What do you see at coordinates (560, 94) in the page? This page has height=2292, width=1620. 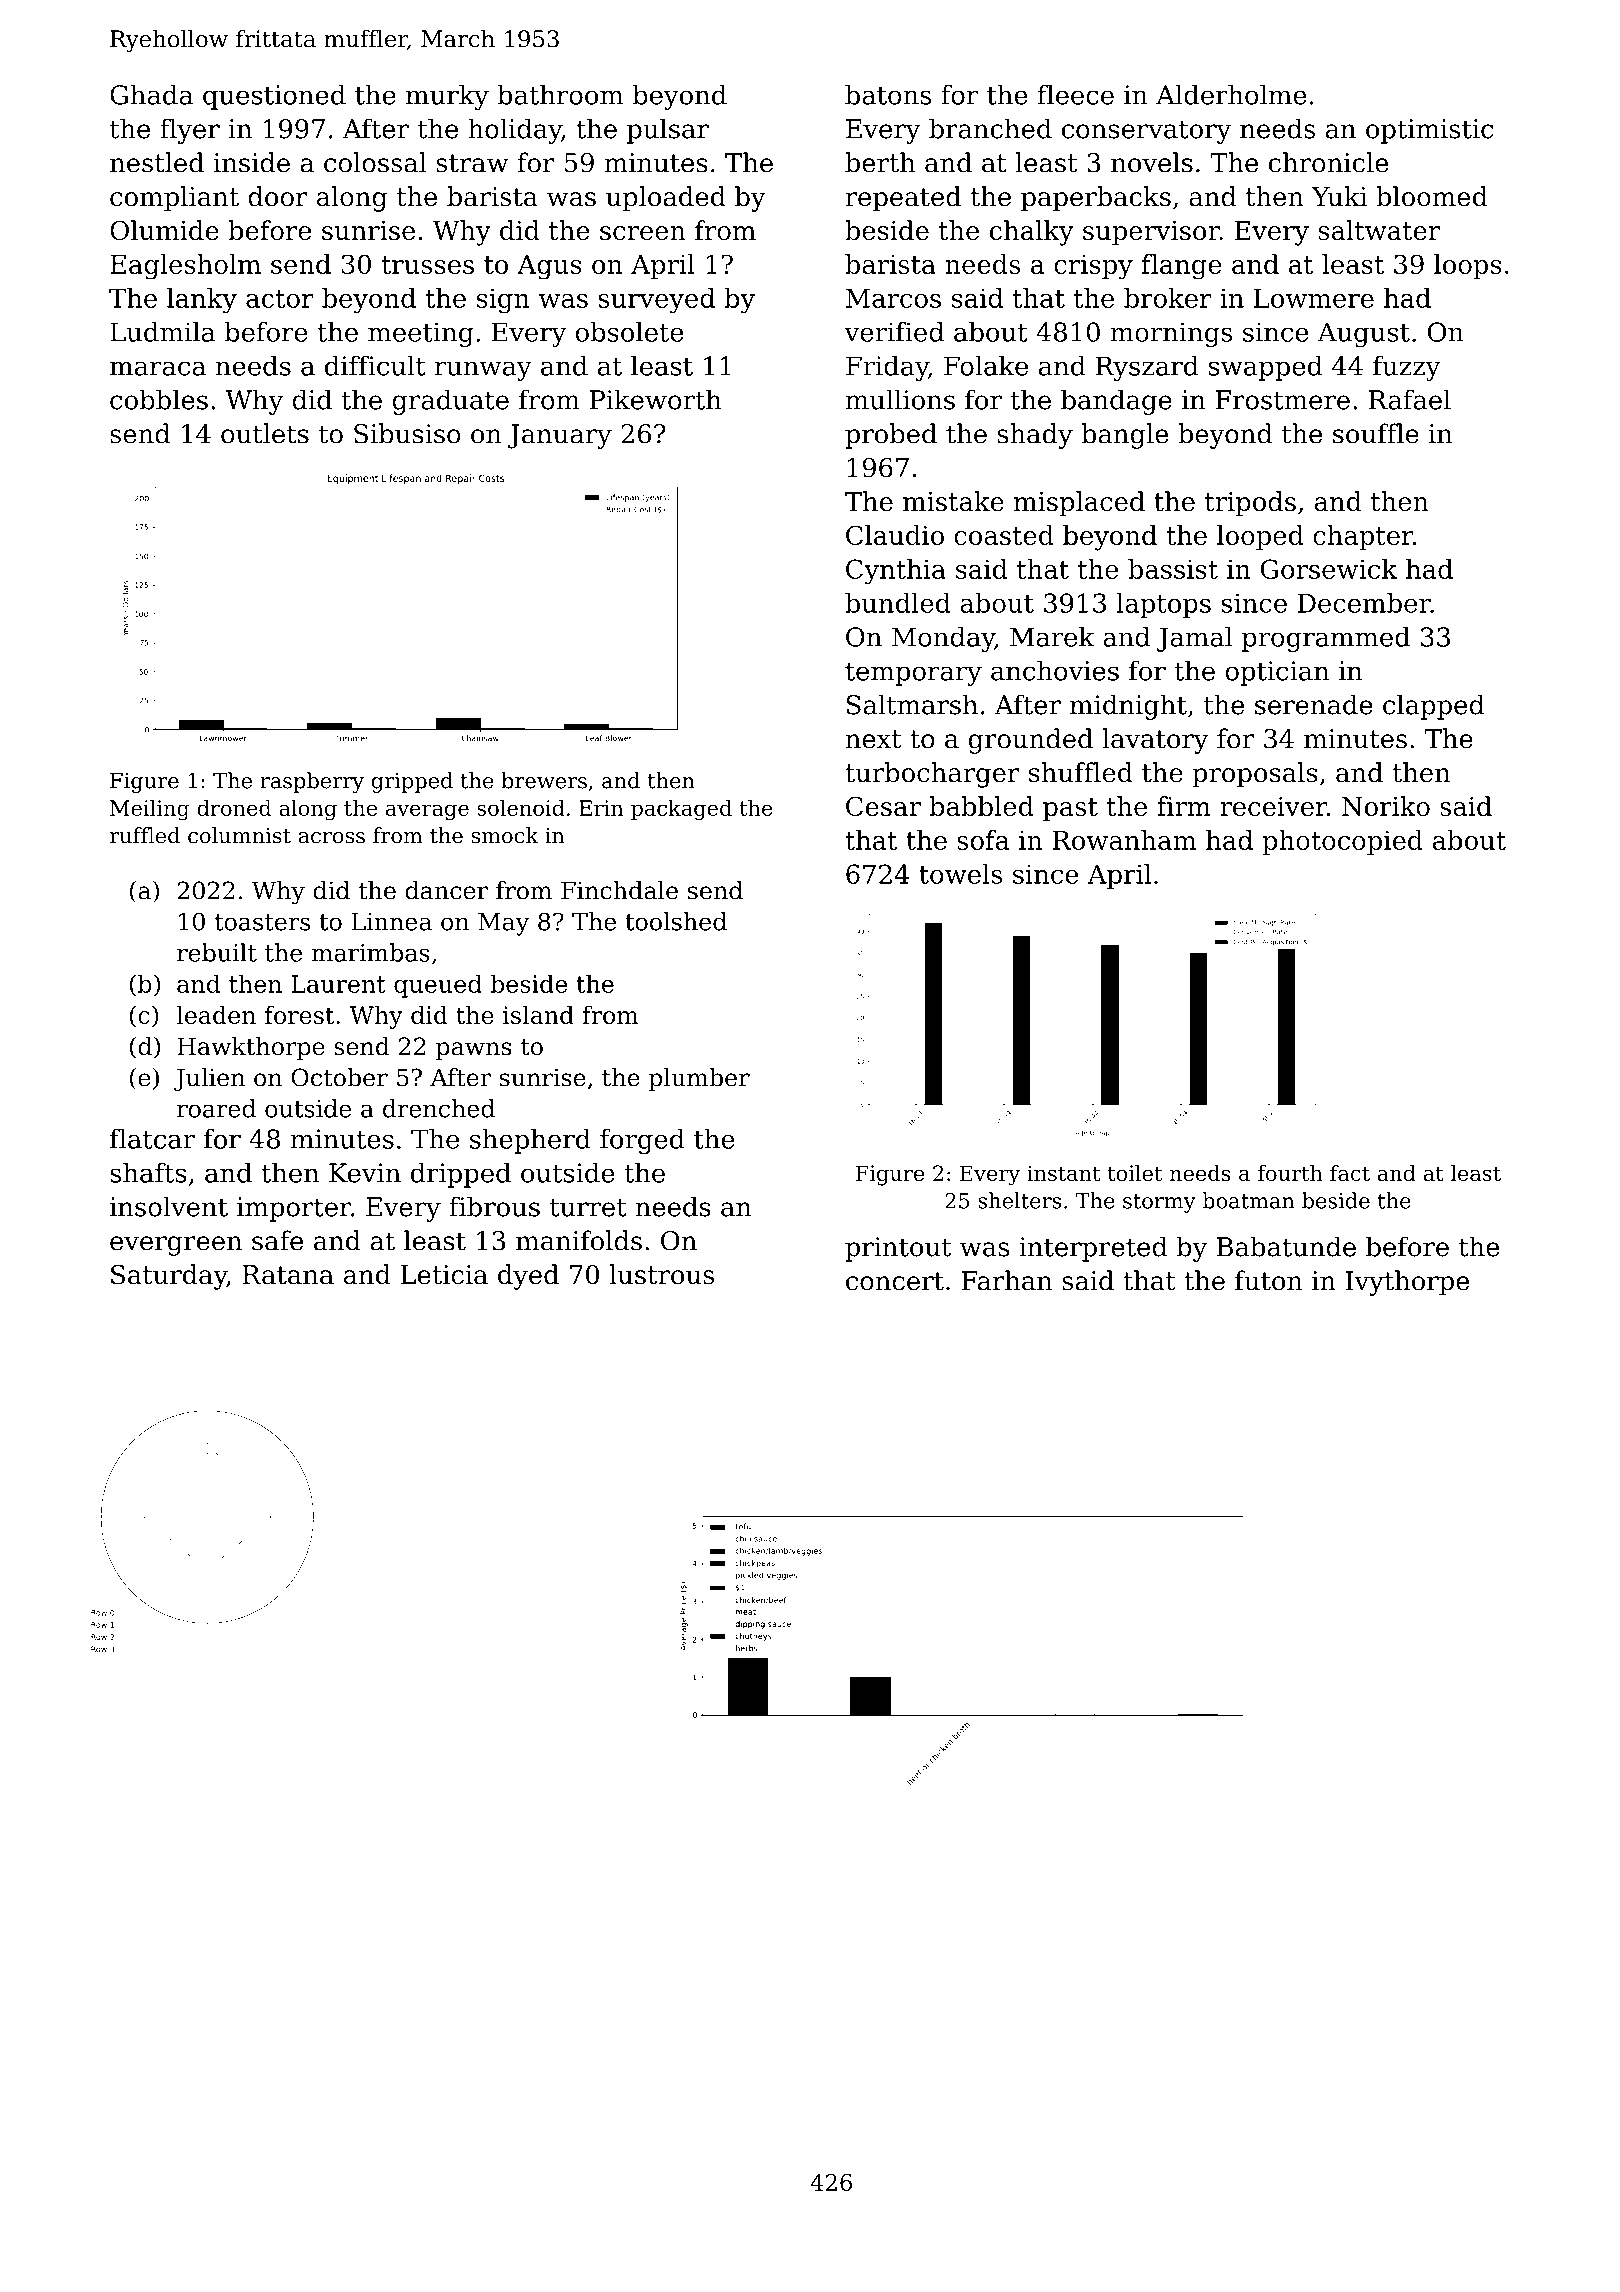 I see `bathroom` at bounding box center [560, 94].
